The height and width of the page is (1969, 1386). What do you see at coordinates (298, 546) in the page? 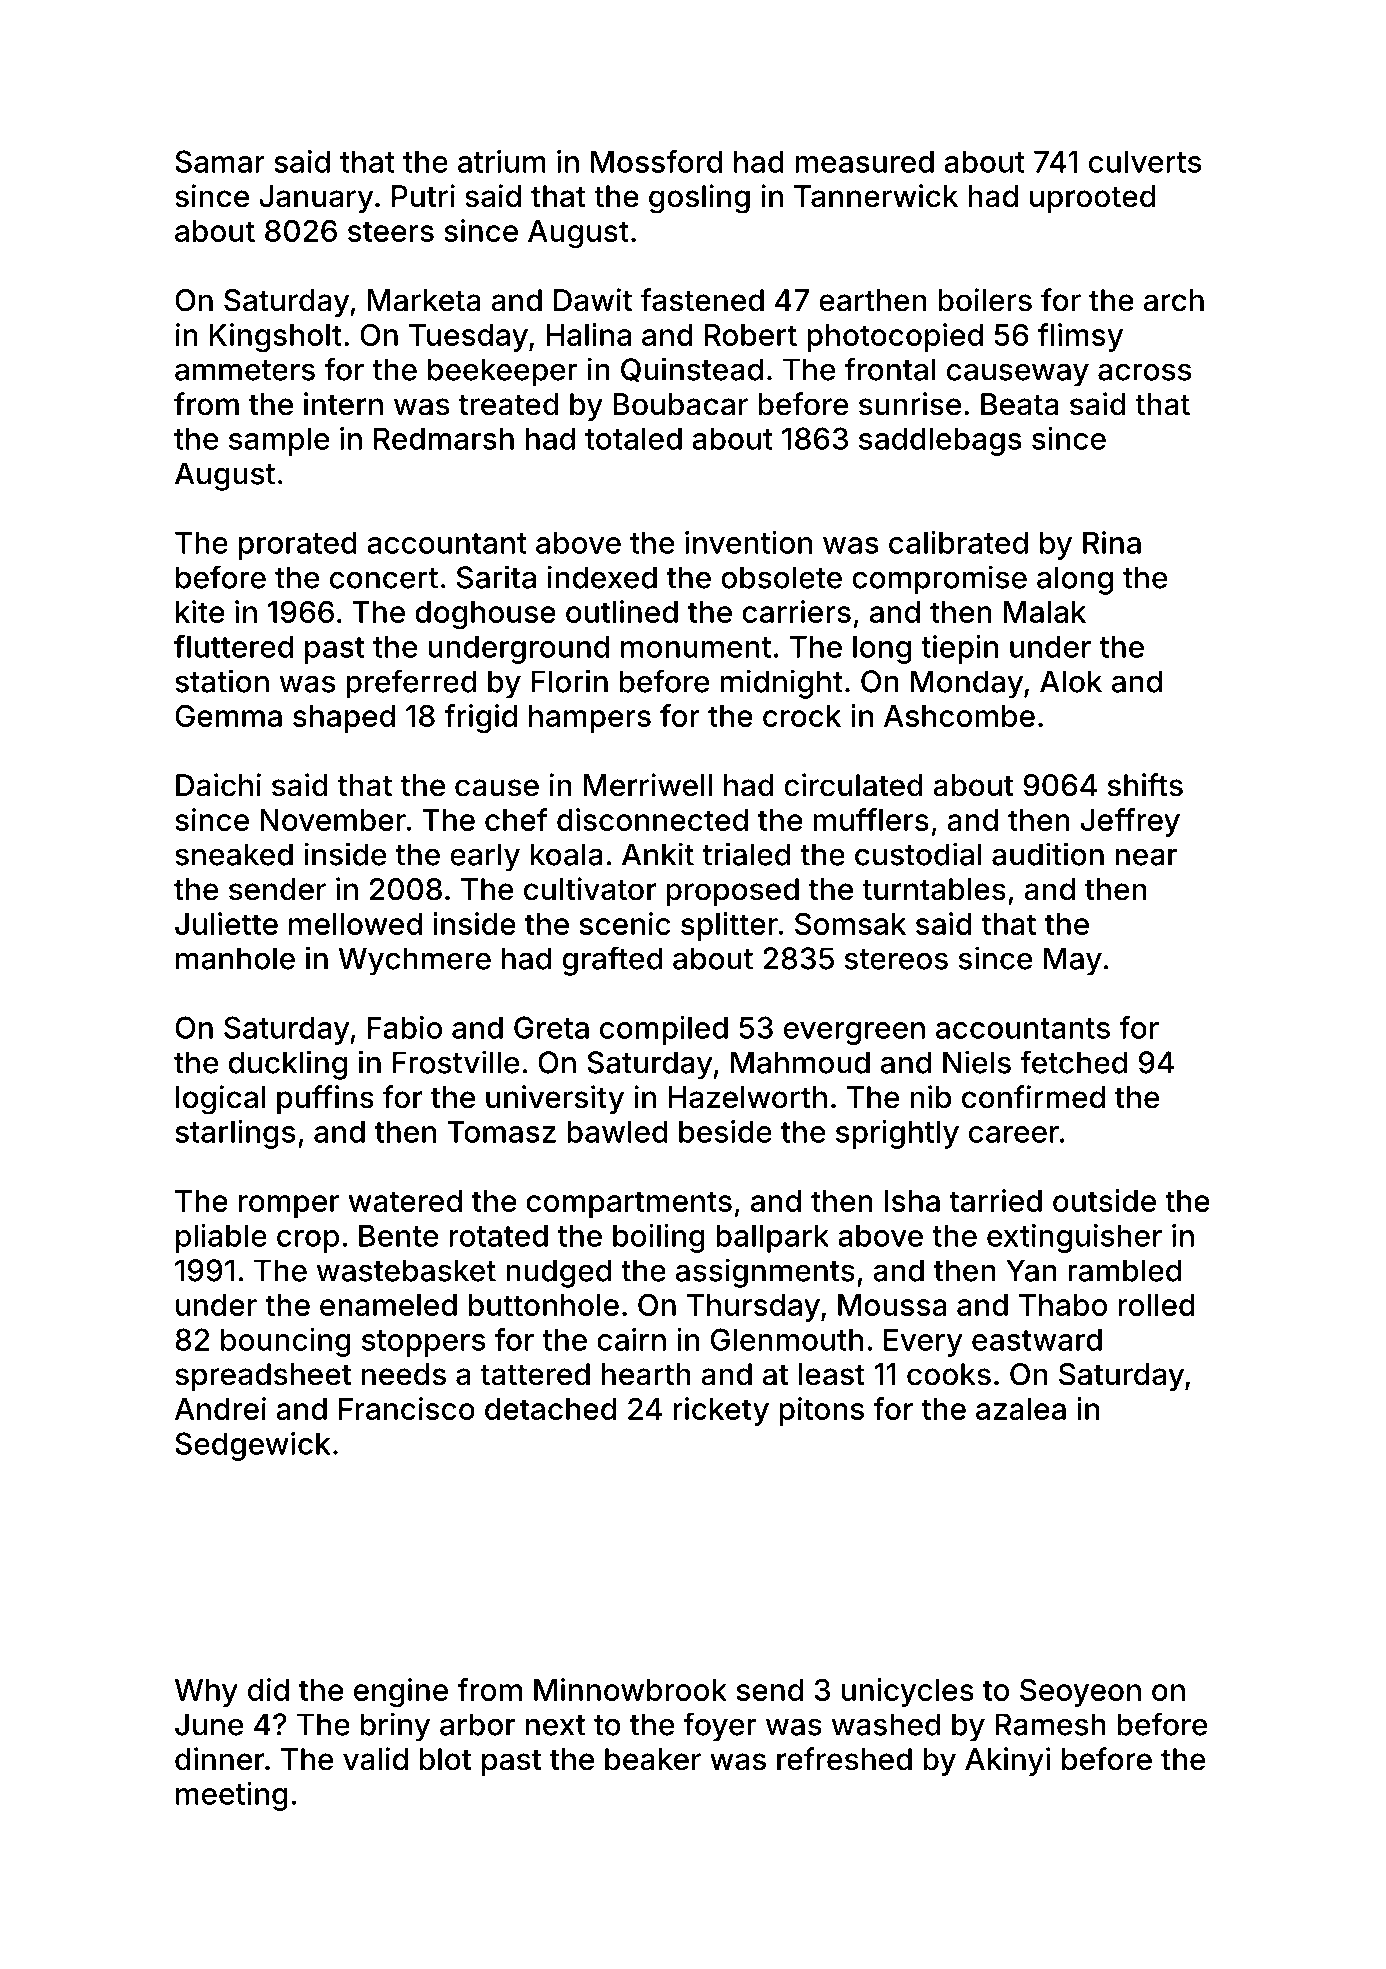
I see `prorated` at bounding box center [298, 546].
